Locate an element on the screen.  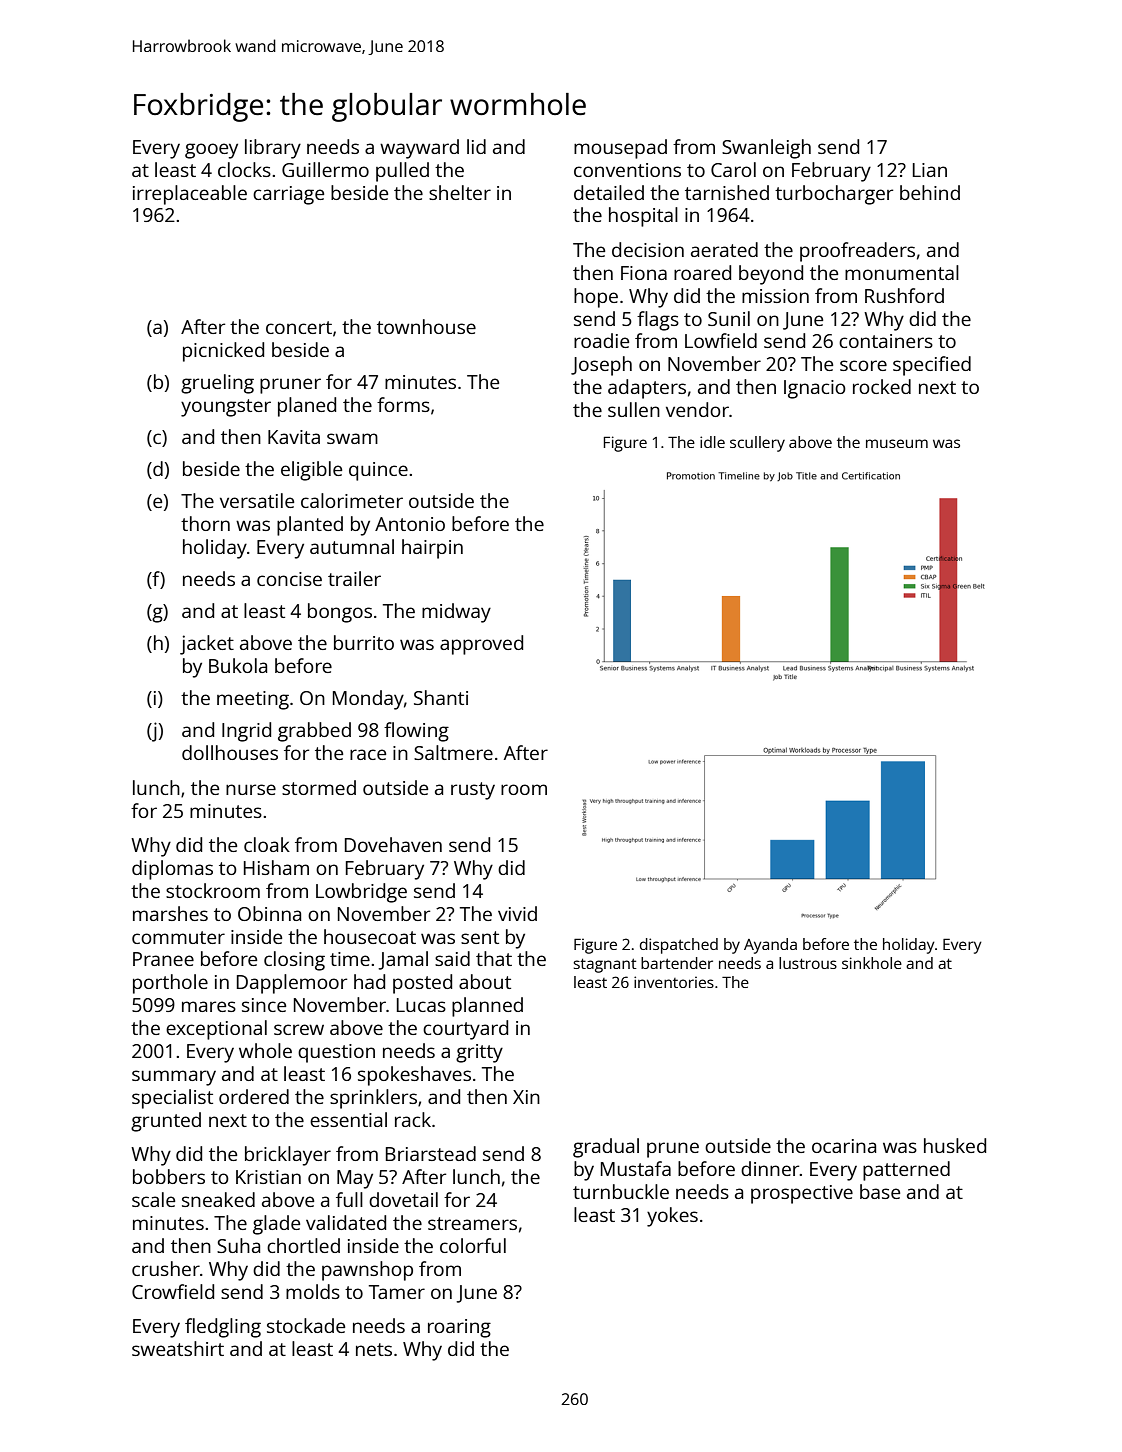
bongos is located at coordinates (340, 613).
